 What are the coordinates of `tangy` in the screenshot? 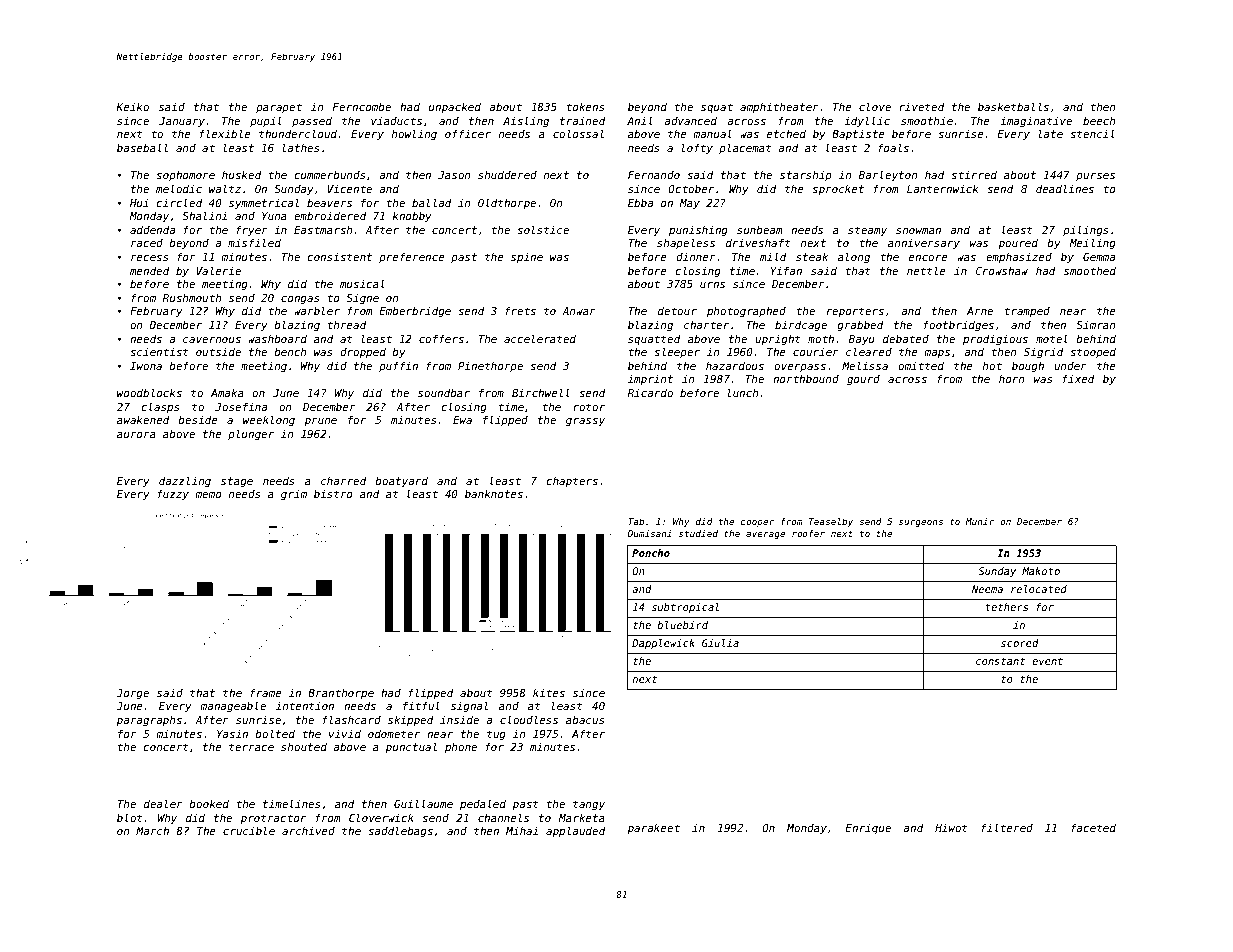 It's located at (589, 805).
